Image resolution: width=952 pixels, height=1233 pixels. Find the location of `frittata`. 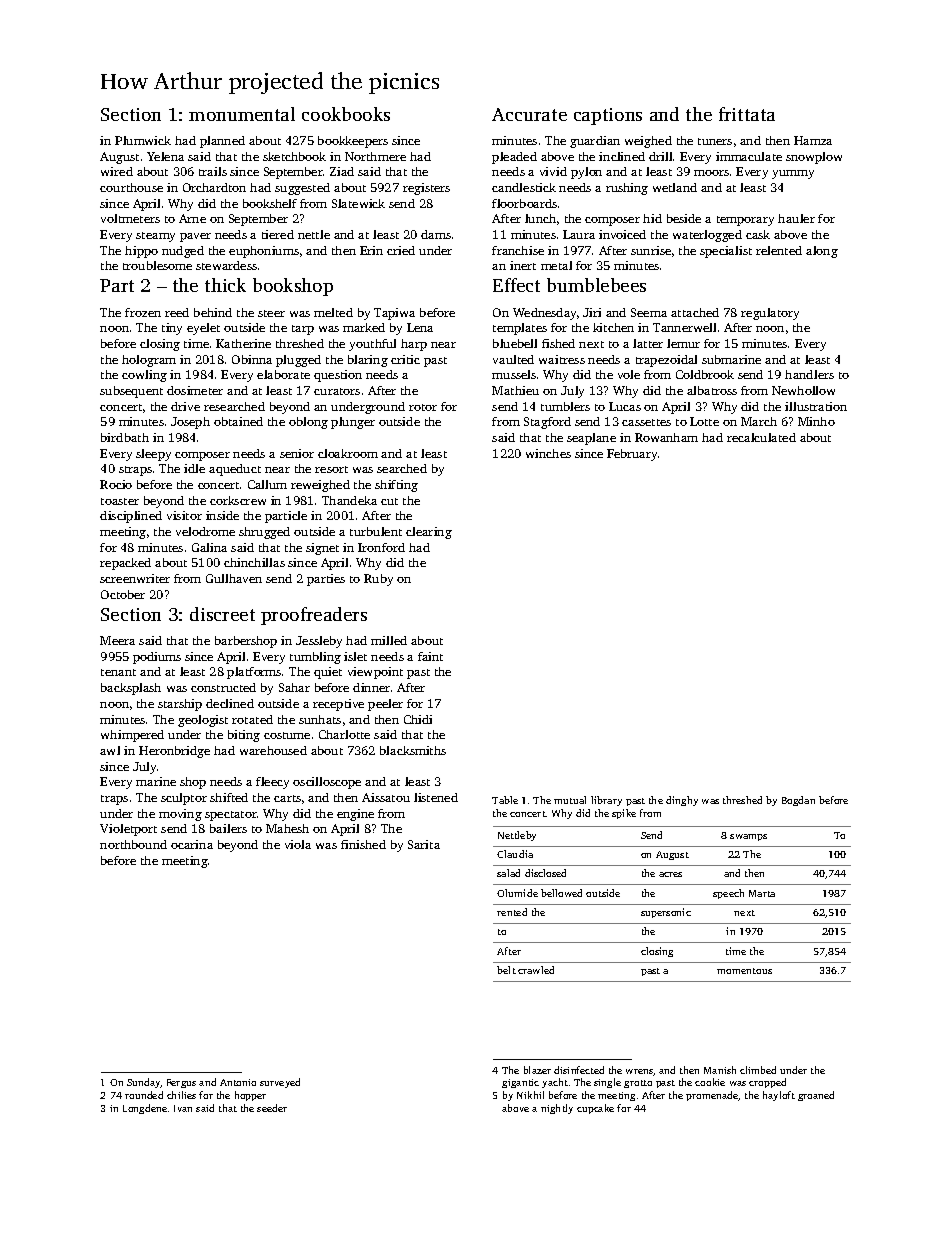

frittata is located at coordinates (747, 114).
